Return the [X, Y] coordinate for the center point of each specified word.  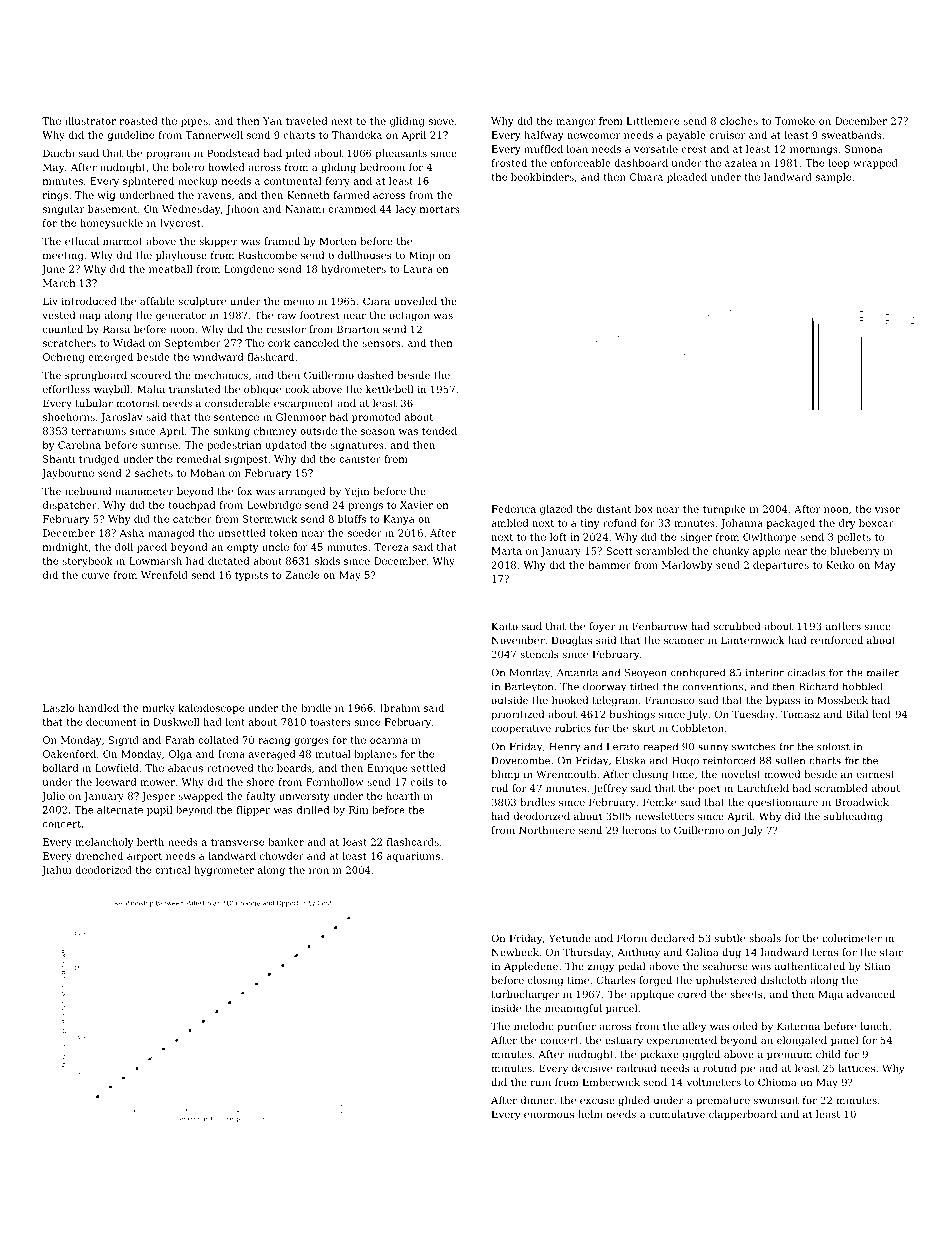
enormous [549, 1115]
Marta [506, 551]
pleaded [687, 178]
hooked [570, 700]
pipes [194, 122]
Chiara [646, 177]
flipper [253, 811]
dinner [537, 1100]
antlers [843, 626]
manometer [144, 491]
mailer [883, 672]
